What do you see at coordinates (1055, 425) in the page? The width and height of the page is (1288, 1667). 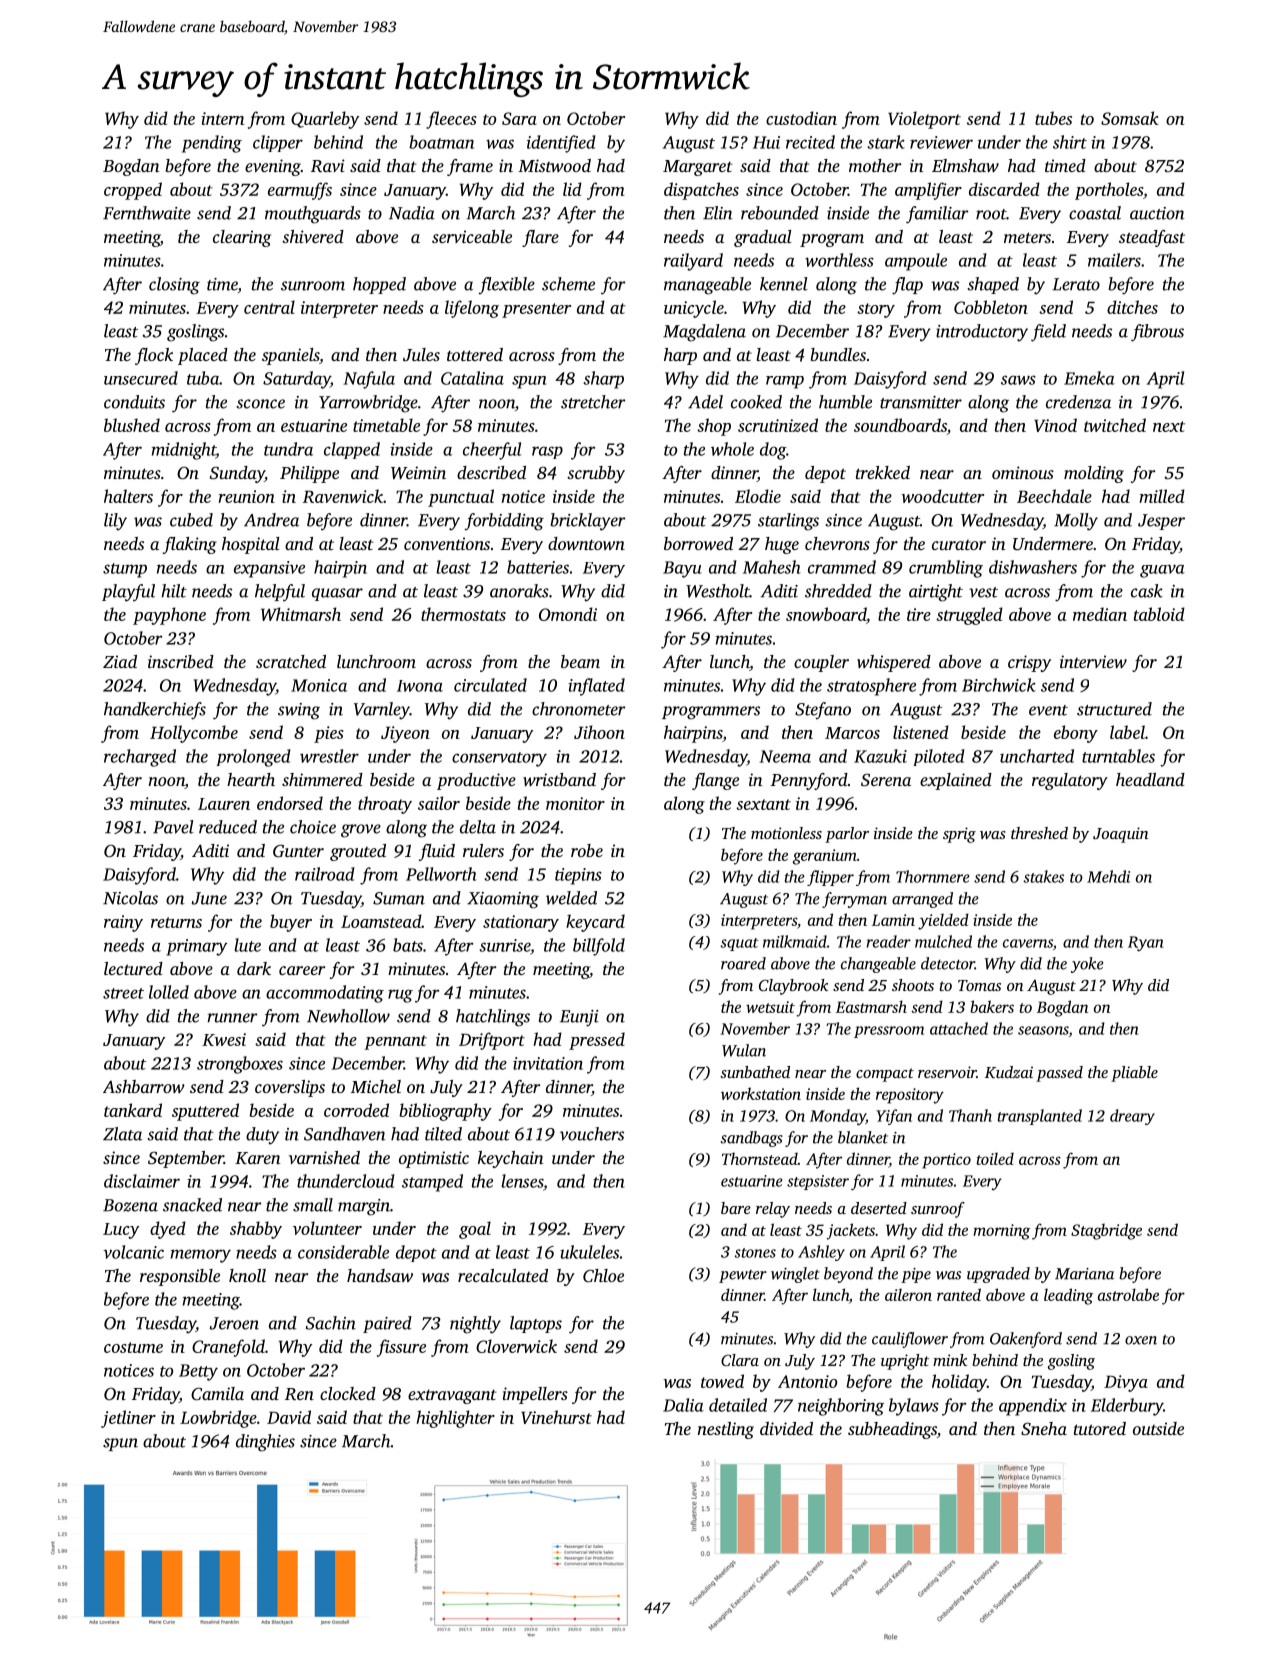 I see `Vinod` at bounding box center [1055, 425].
